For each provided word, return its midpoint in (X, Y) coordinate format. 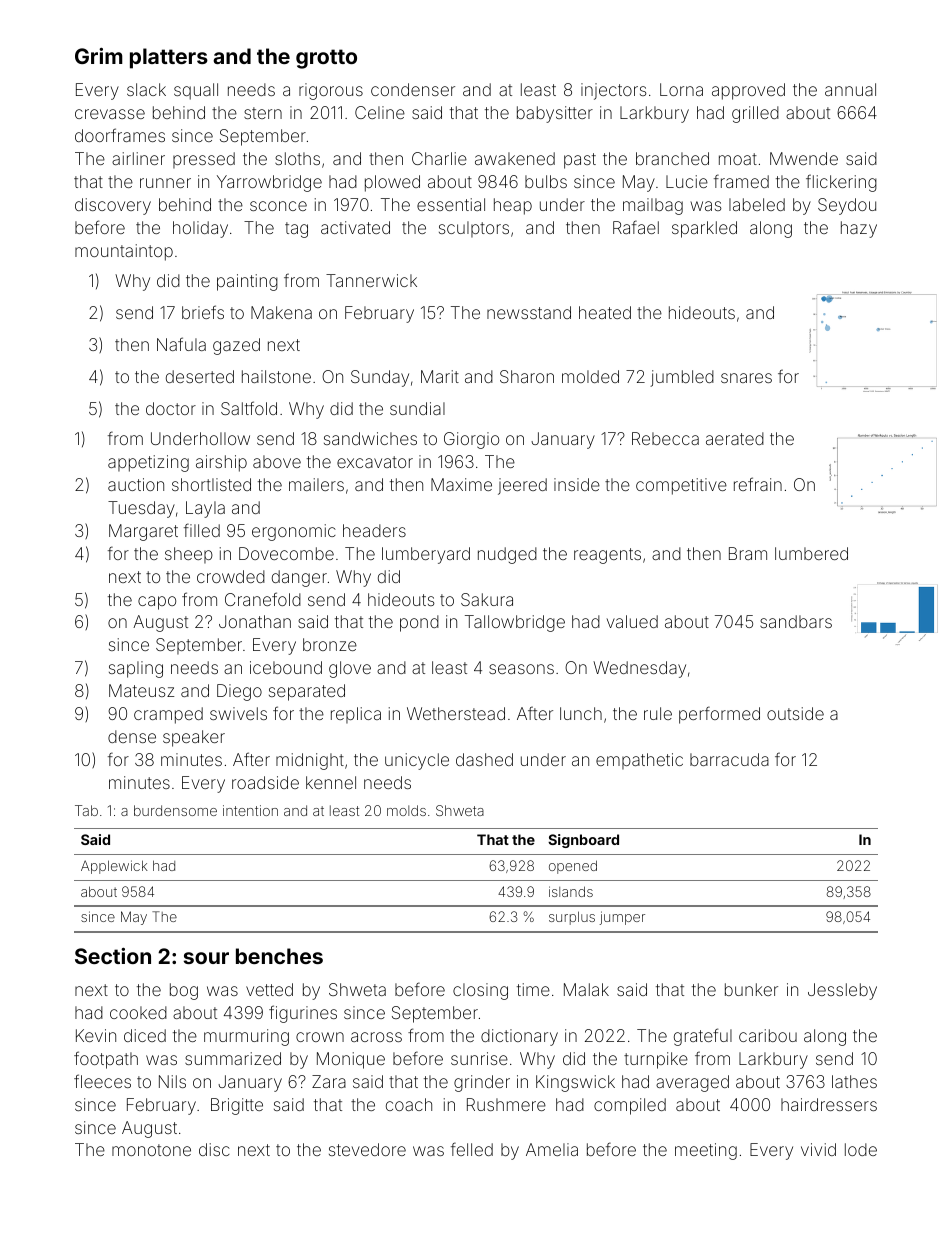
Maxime (461, 484)
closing (480, 991)
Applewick (114, 867)
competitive (681, 486)
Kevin (96, 1035)
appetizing (148, 463)
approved (748, 91)
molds (406, 810)
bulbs (546, 181)
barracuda (729, 759)
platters (169, 58)
